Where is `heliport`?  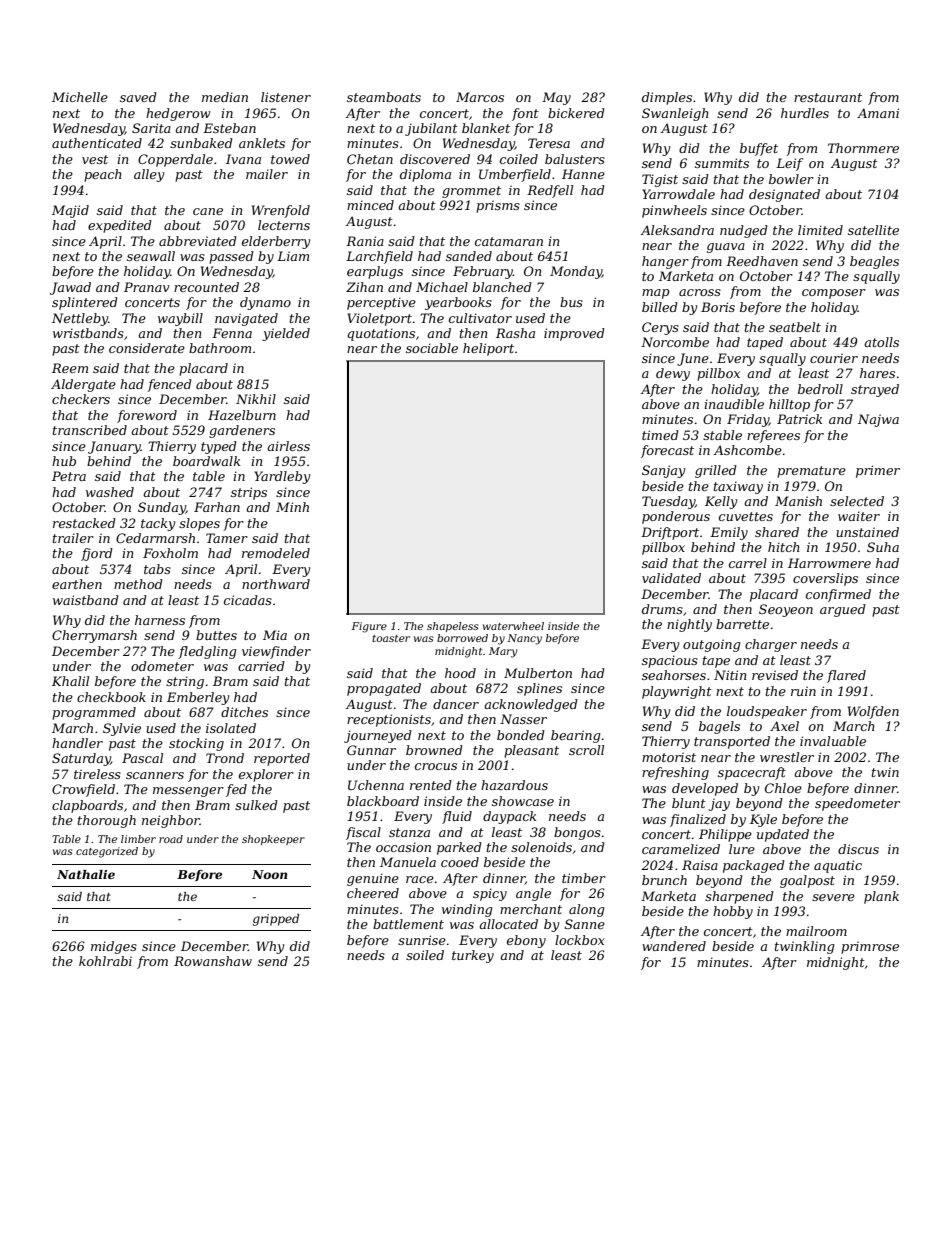 heliport is located at coordinates (488, 349).
